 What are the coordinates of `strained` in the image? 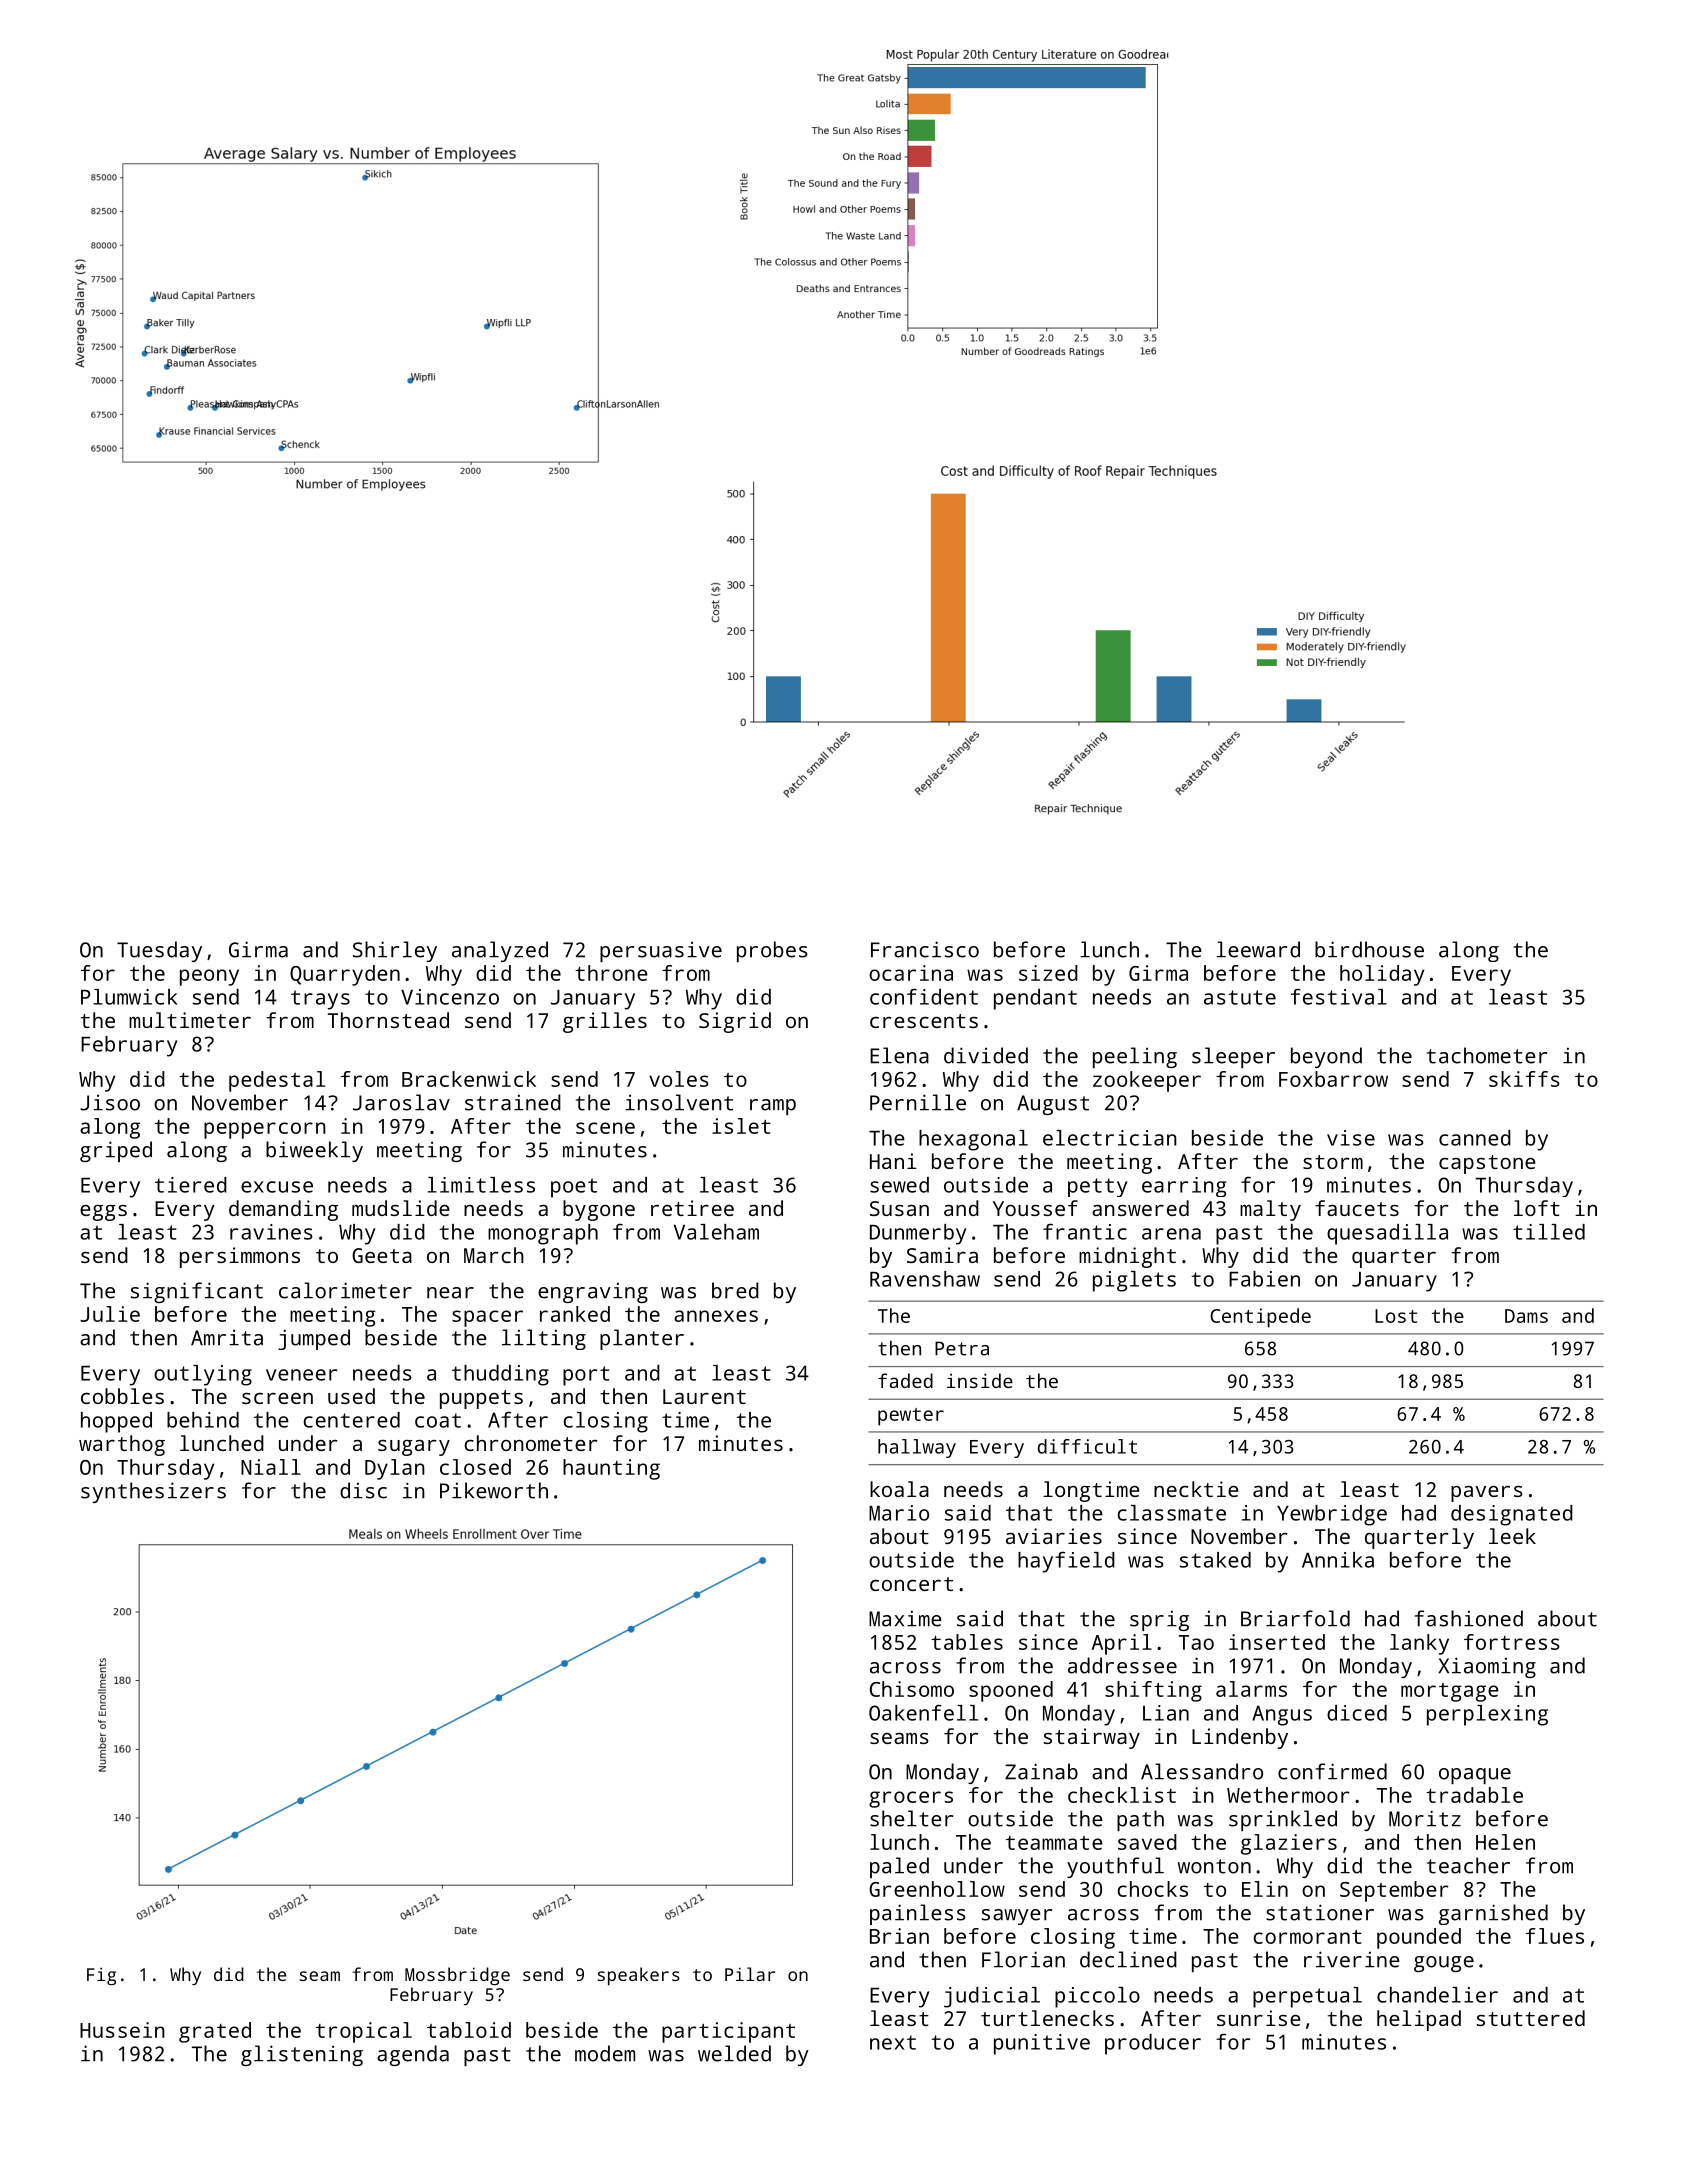 It's located at (513, 1102).
